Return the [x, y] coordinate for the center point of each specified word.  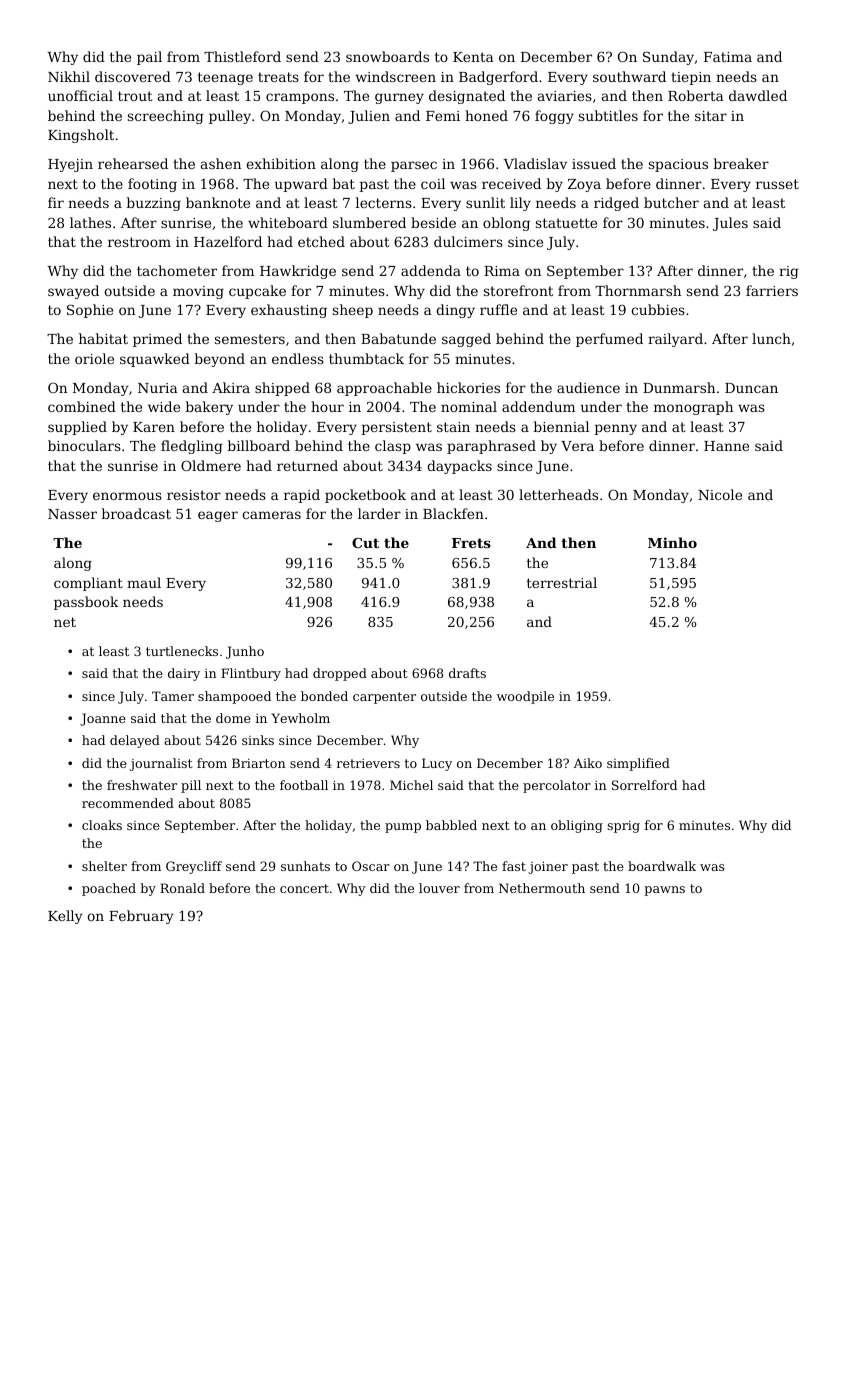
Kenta [473, 57]
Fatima [728, 57]
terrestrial [562, 582]
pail [149, 58]
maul [144, 582]
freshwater [142, 785]
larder [379, 513]
